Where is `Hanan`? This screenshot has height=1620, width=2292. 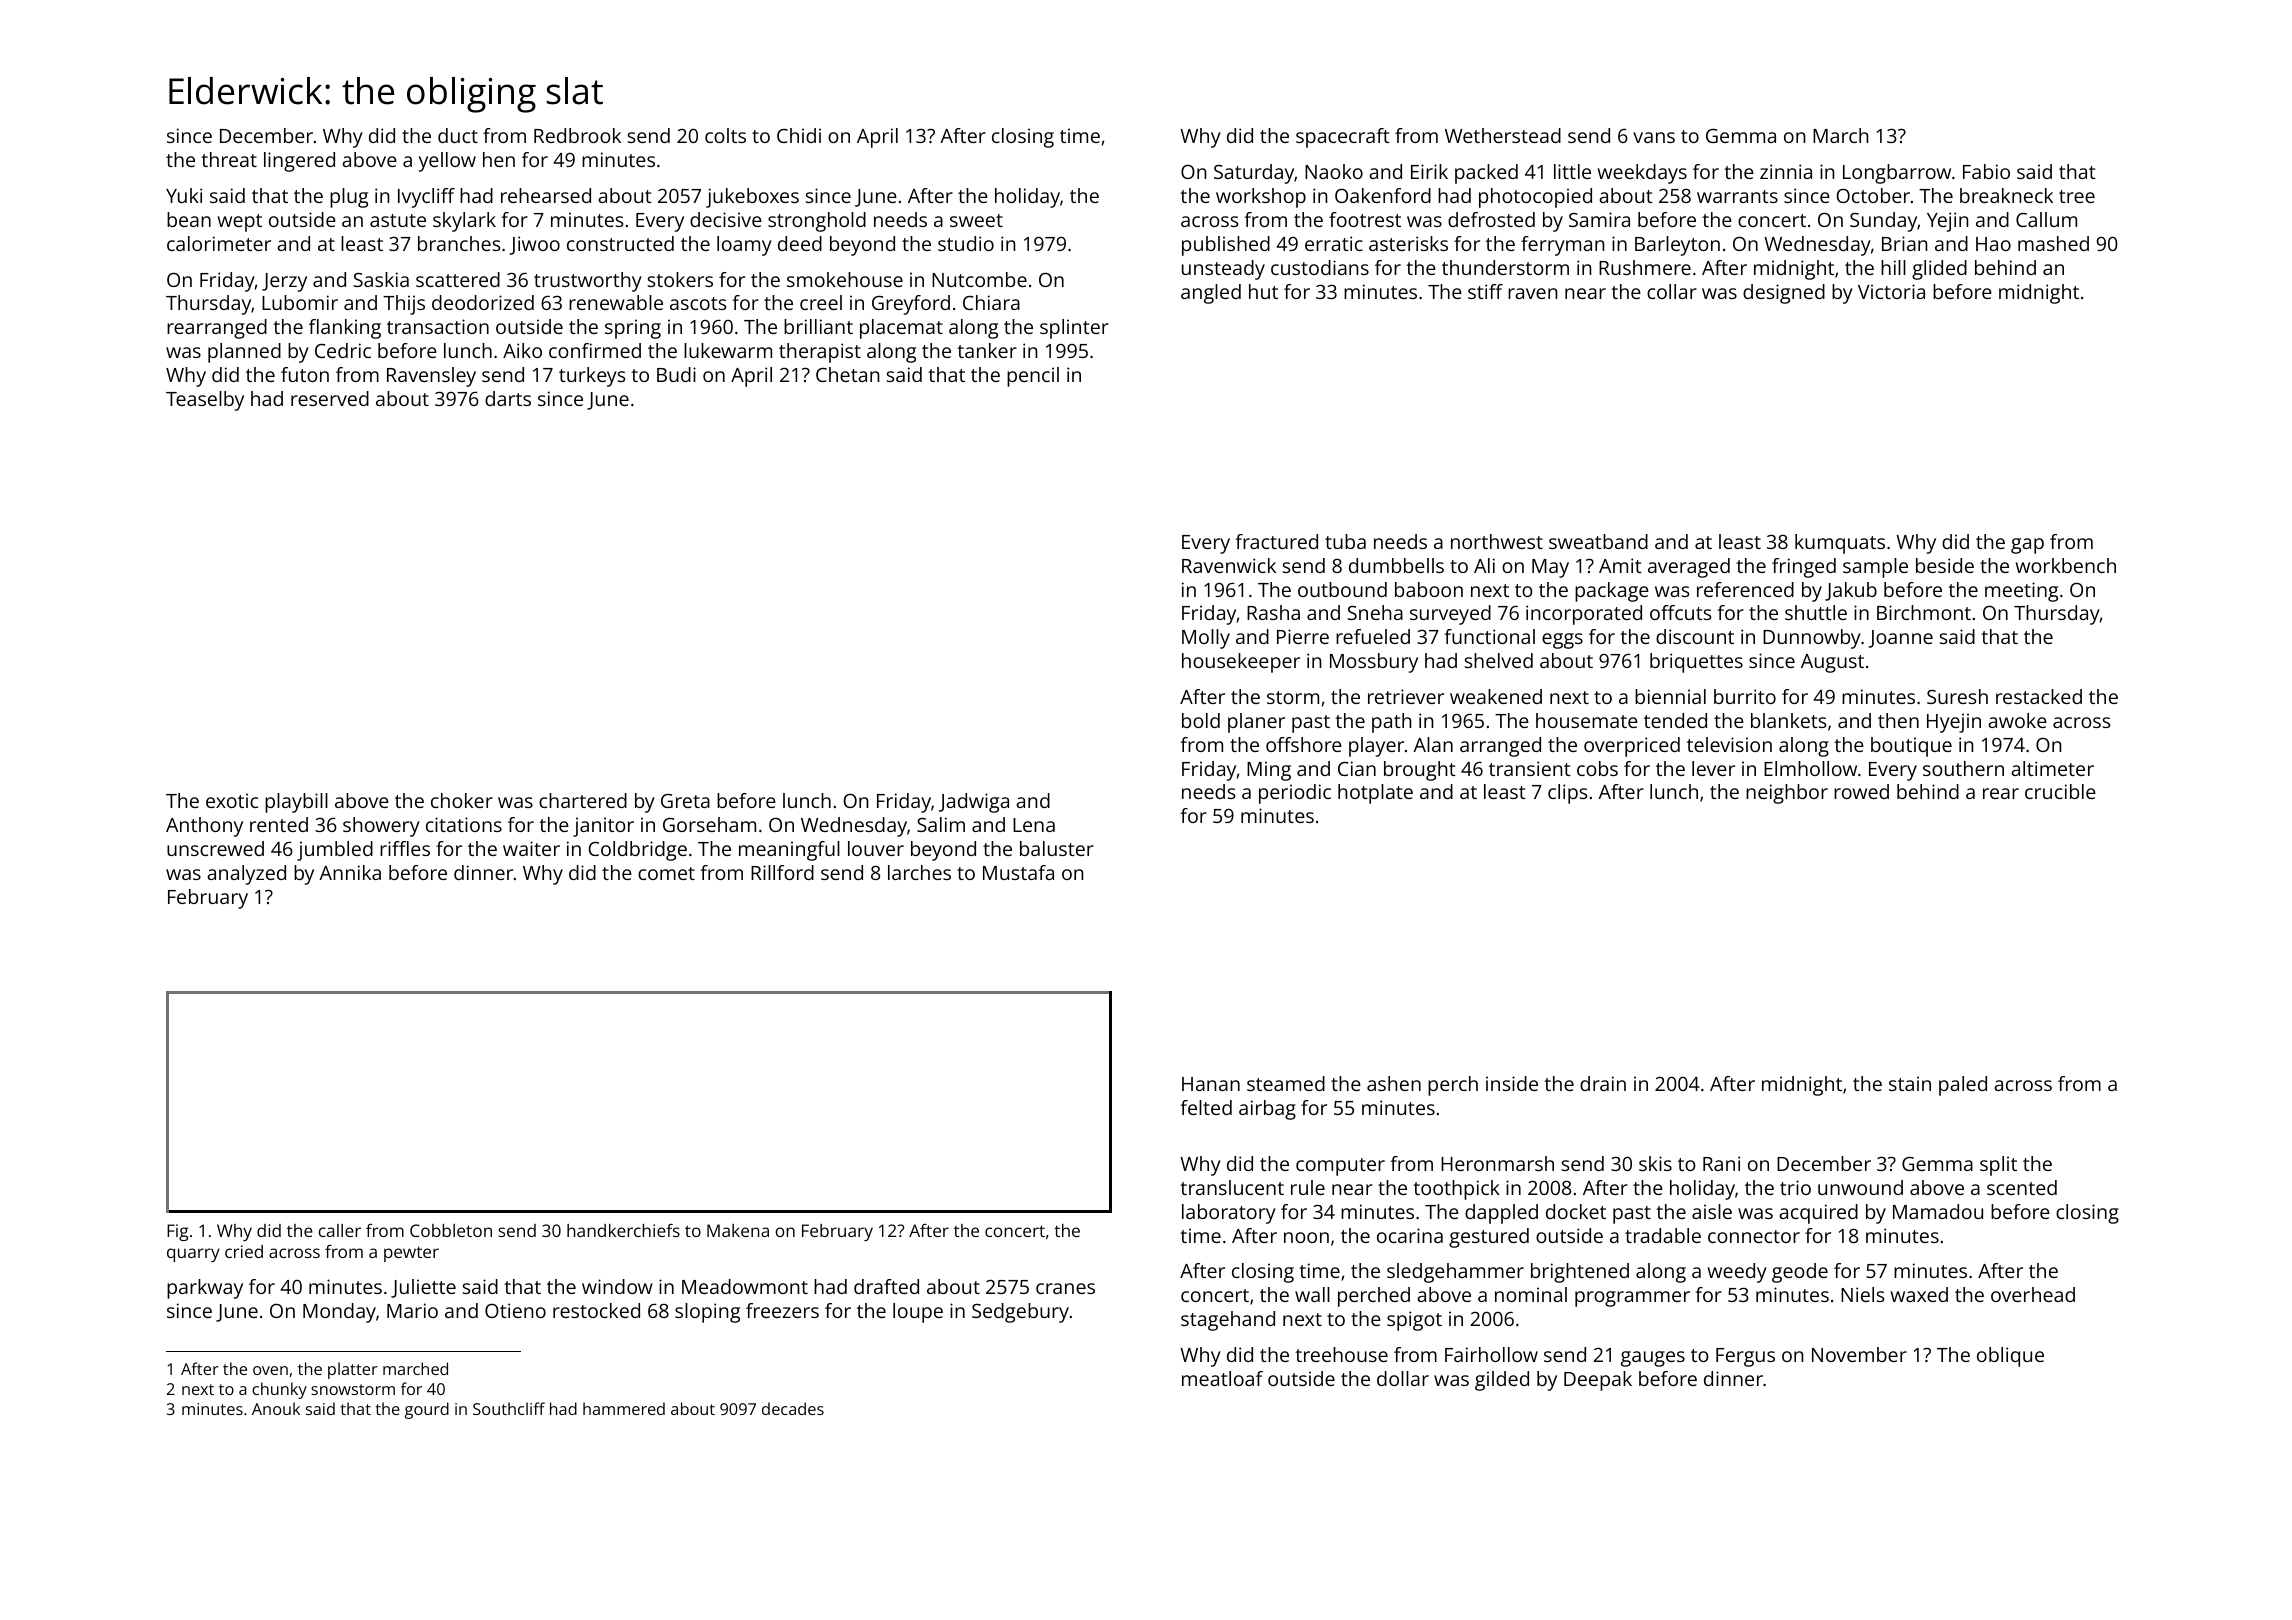
Hanan is located at coordinates (1211, 1084).
